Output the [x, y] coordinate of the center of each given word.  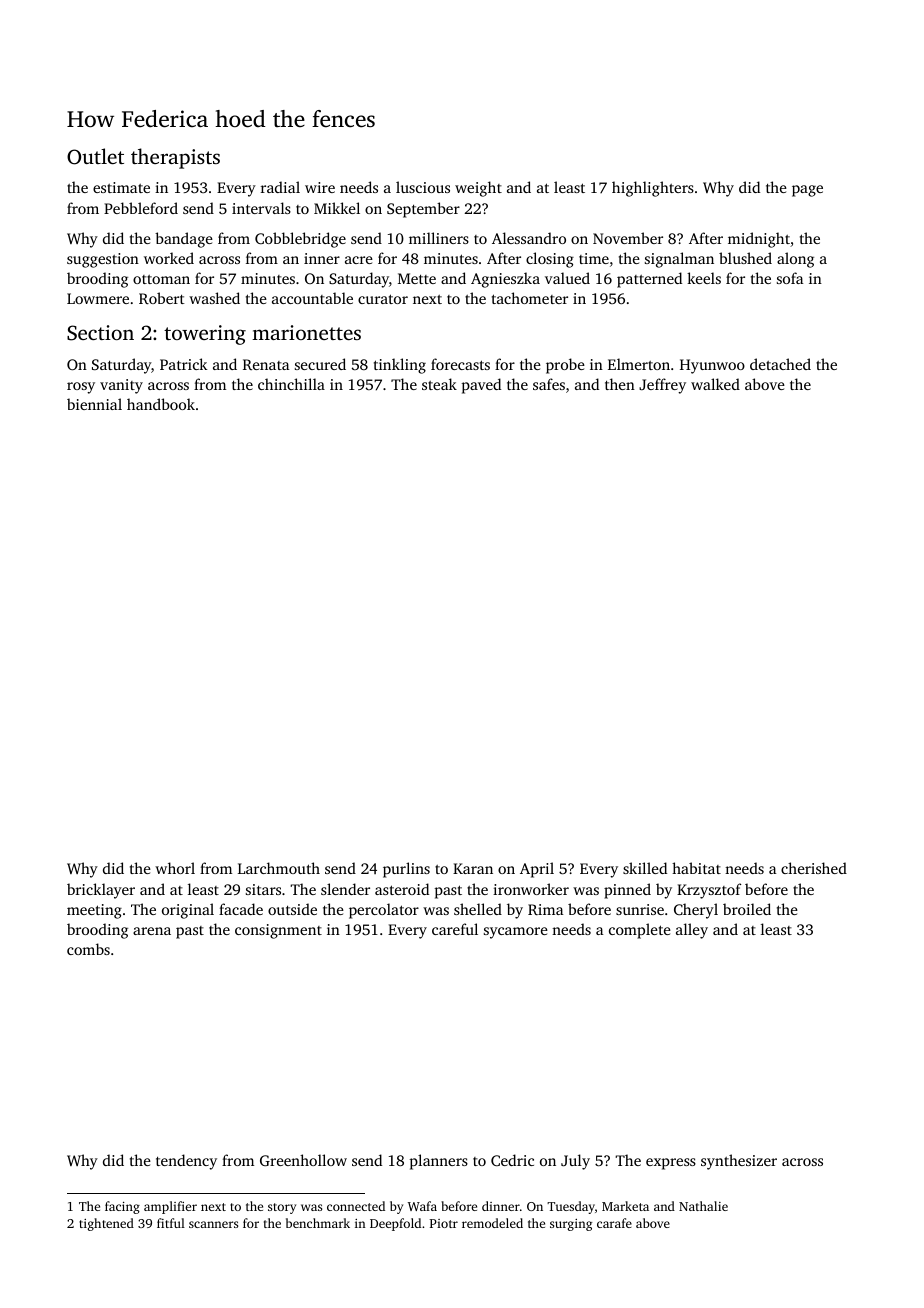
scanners [213, 1224]
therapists [175, 158]
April [537, 870]
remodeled [492, 1223]
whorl [175, 868]
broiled [747, 909]
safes [549, 384]
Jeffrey [662, 386]
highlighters [653, 189]
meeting [94, 911]
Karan [473, 868]
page [807, 191]
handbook [161, 404]
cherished [814, 868]
